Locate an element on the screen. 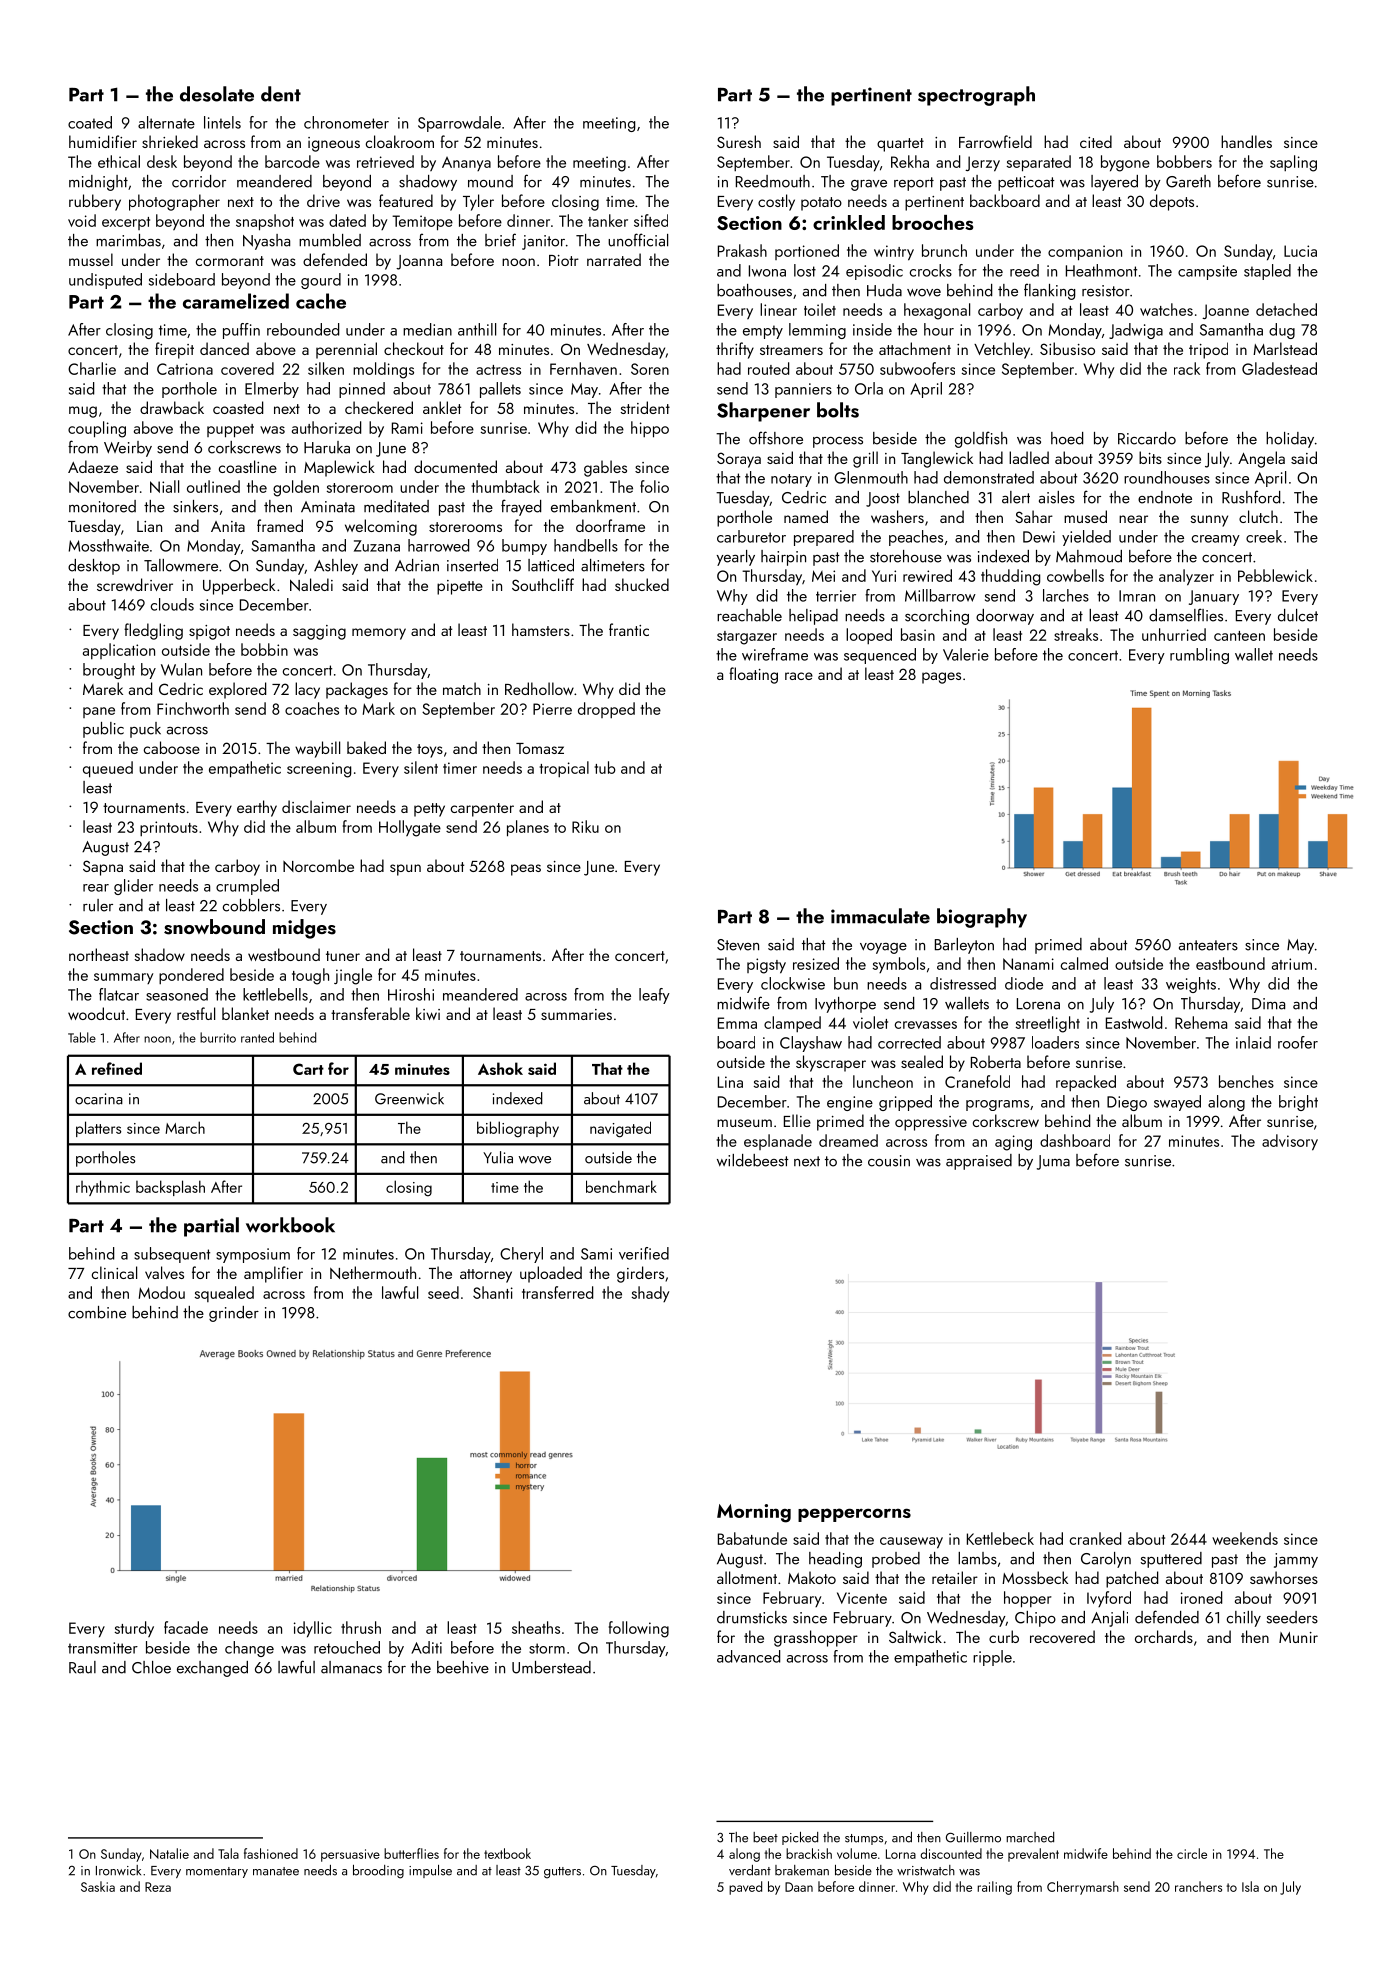 Image resolution: width=1386 pixels, height=1969 pixels. clutch is located at coordinates (1258, 516).
